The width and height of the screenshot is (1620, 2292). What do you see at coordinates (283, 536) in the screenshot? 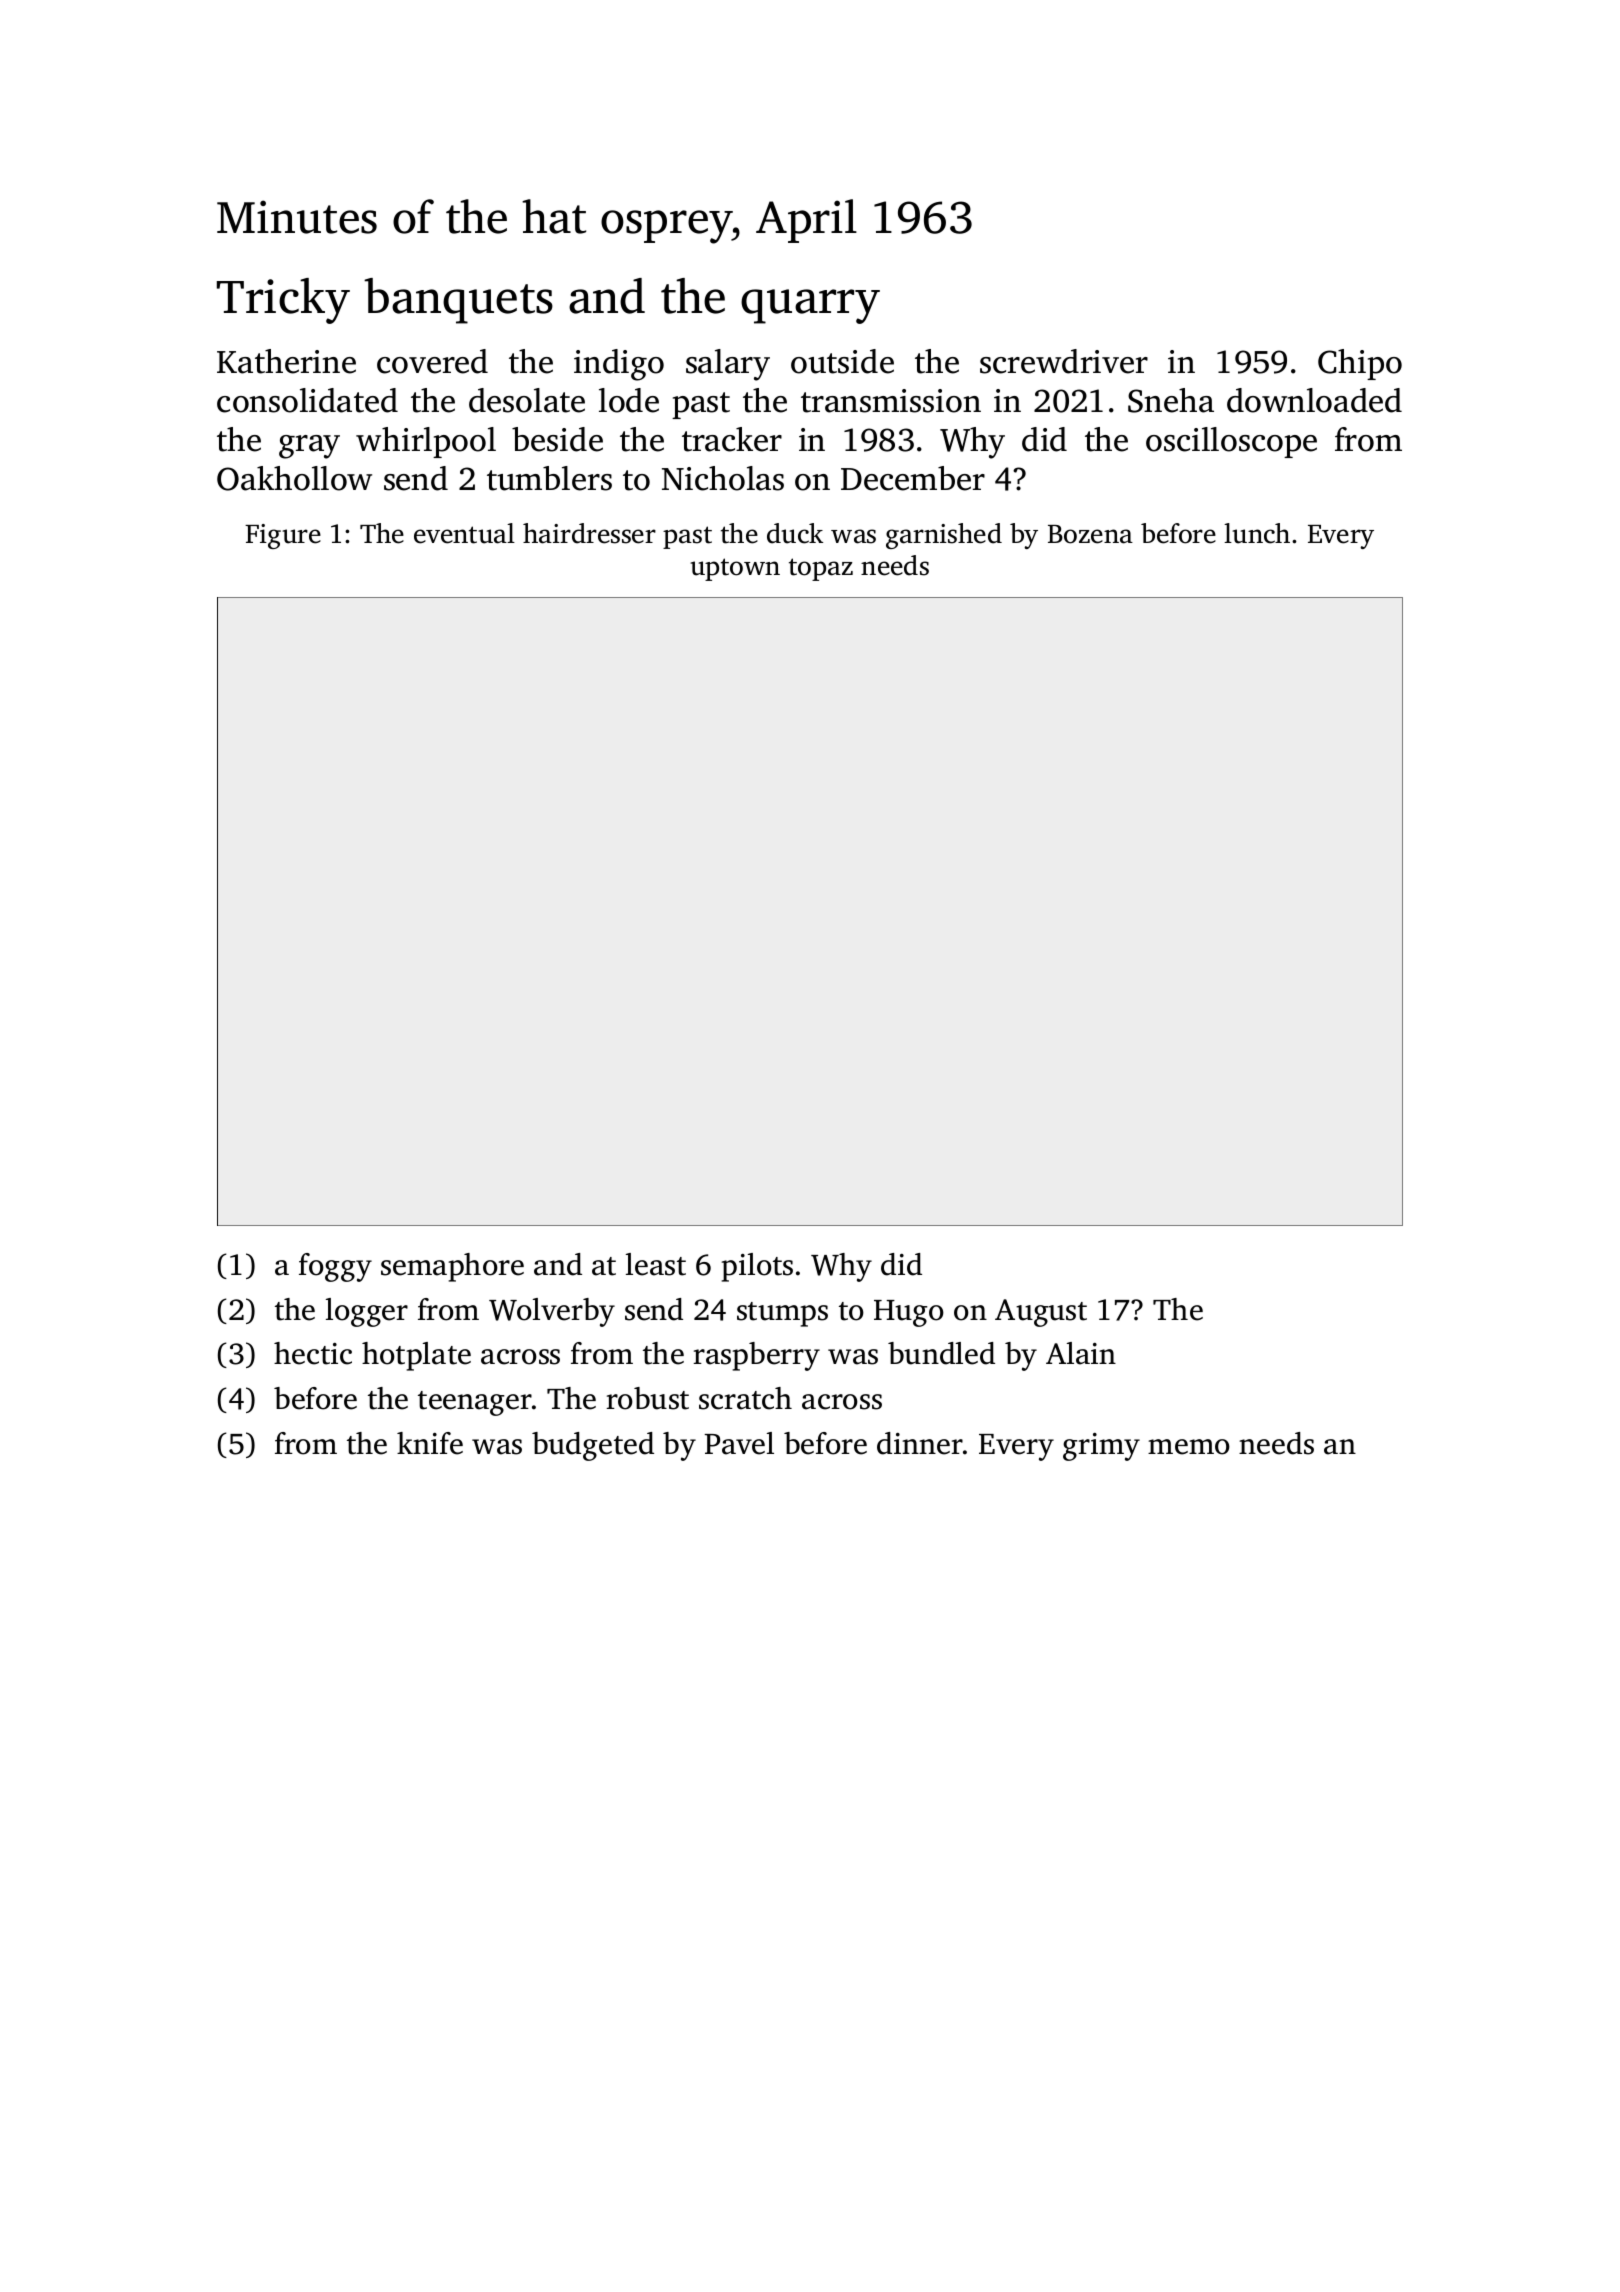
I see `Figure` at bounding box center [283, 536].
